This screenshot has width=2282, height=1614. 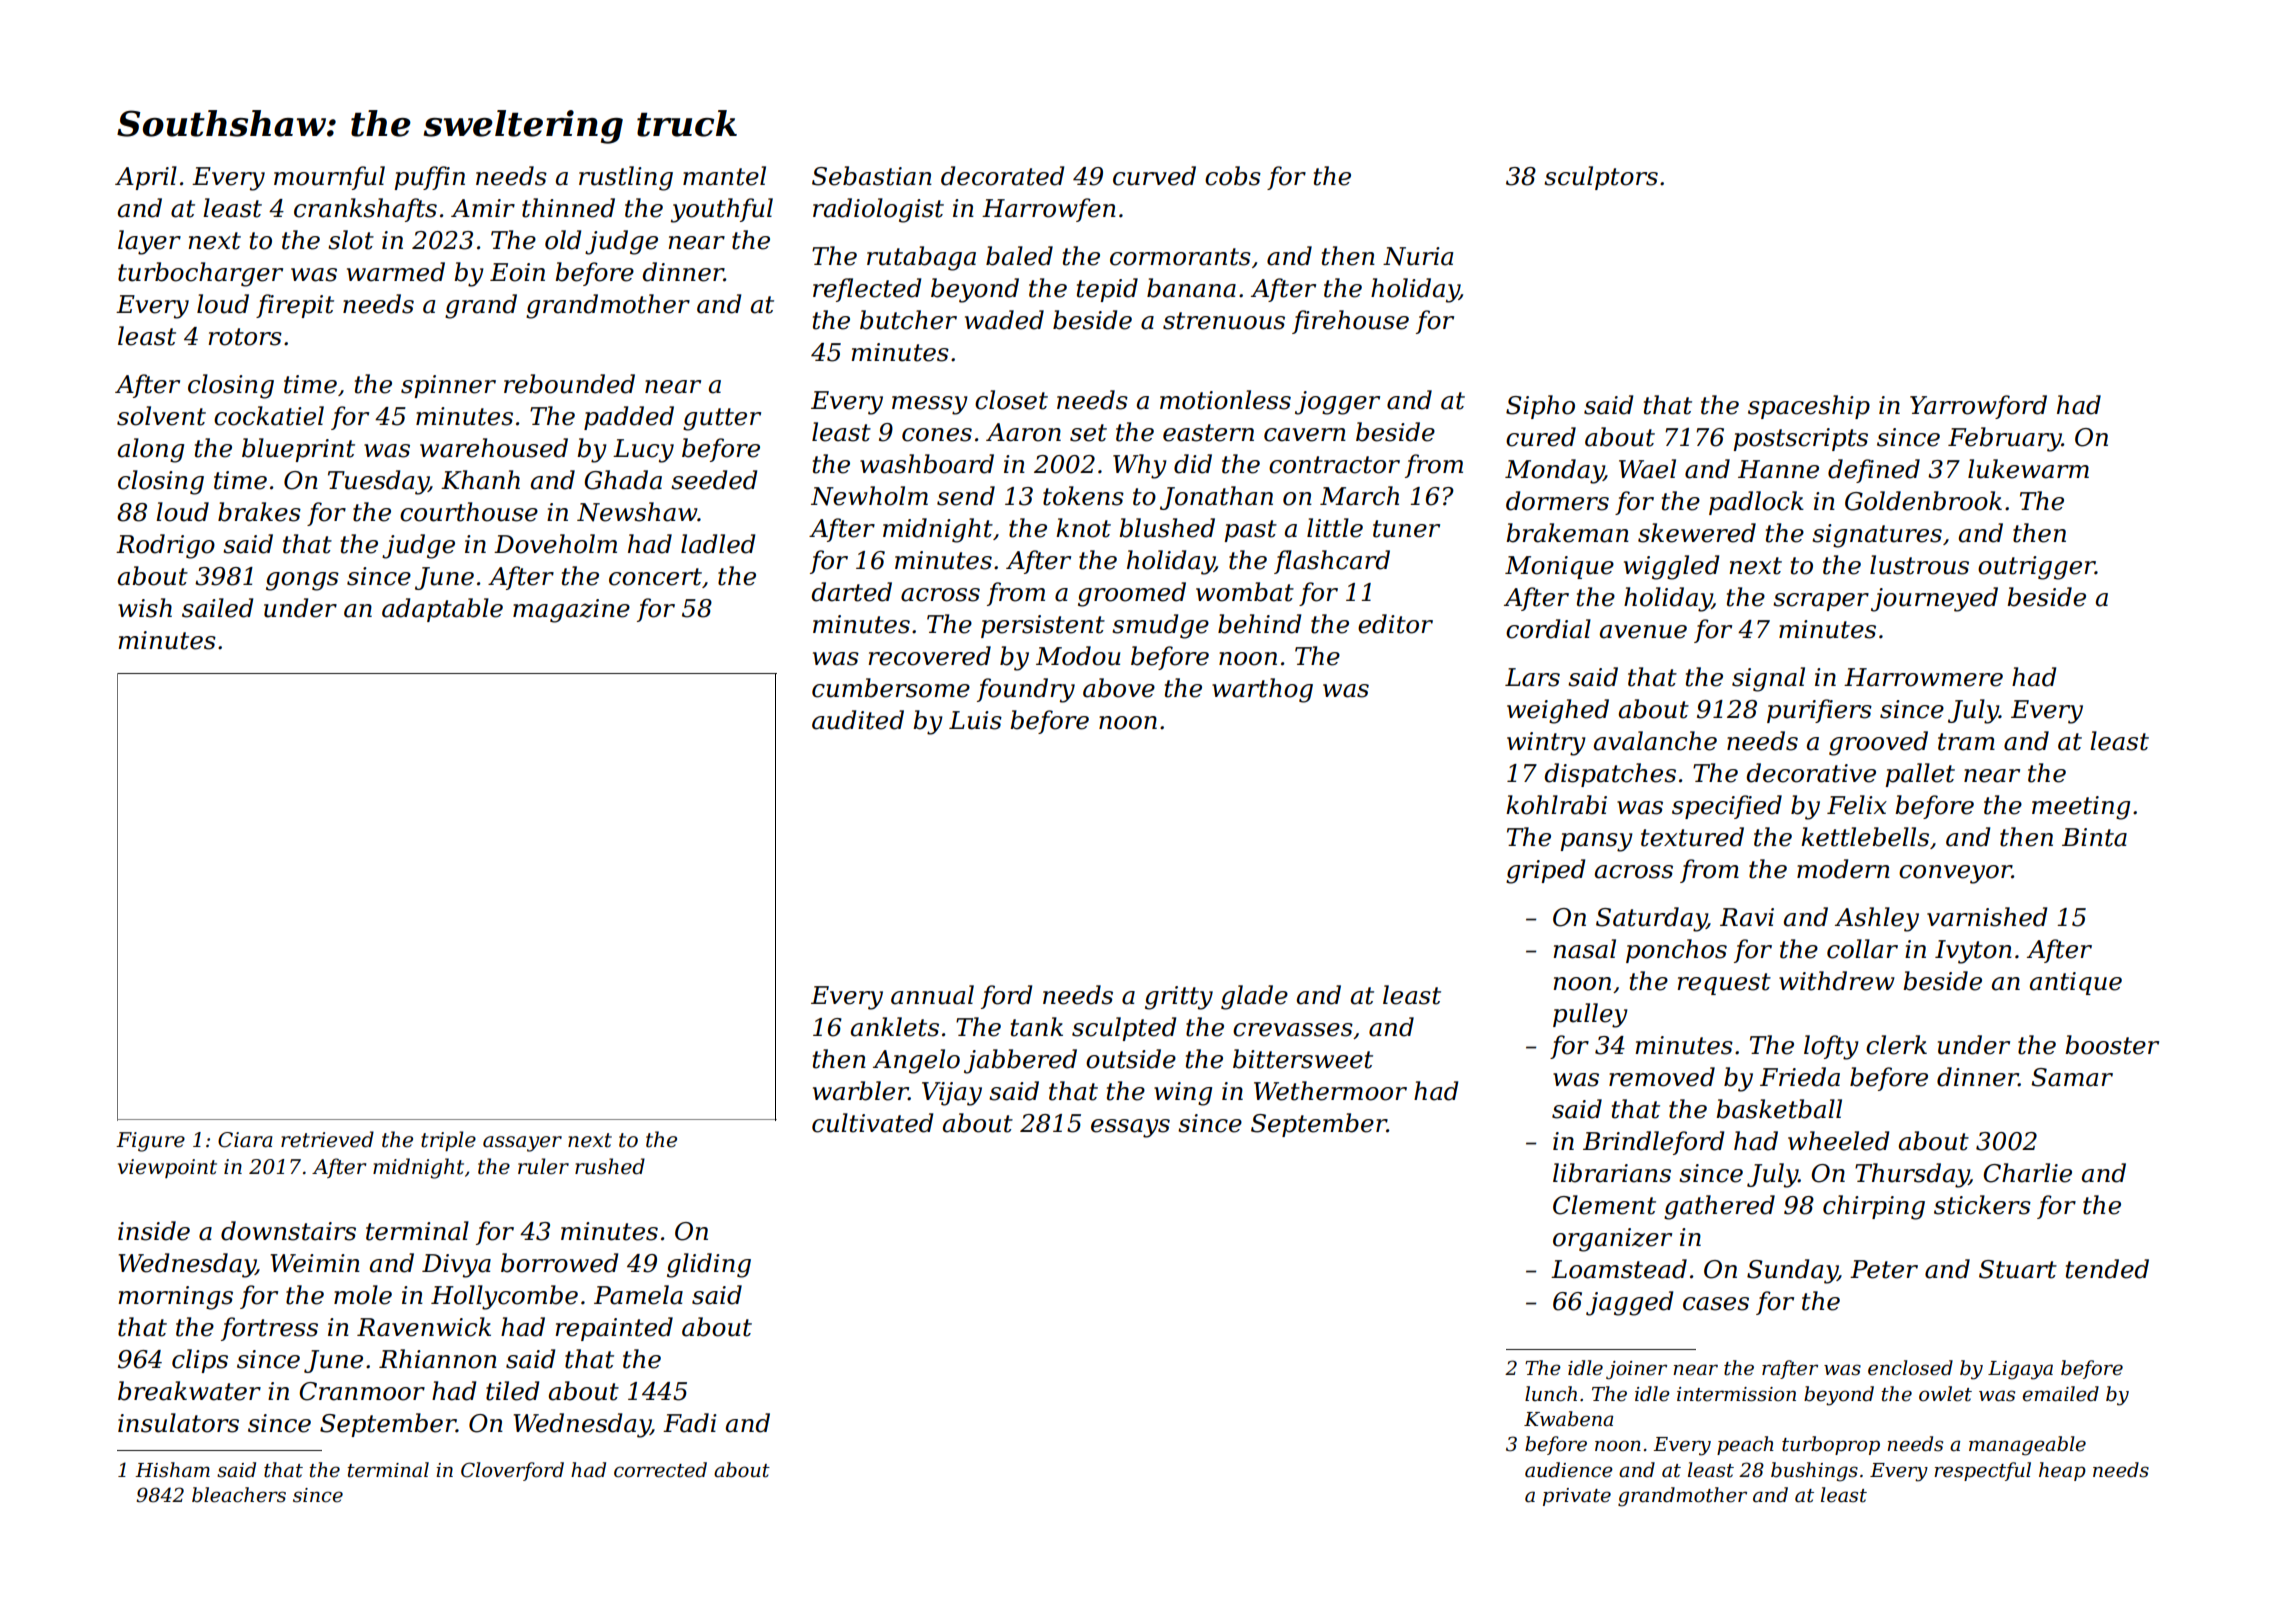 What do you see at coordinates (709, 1265) in the screenshot?
I see `gliding` at bounding box center [709, 1265].
